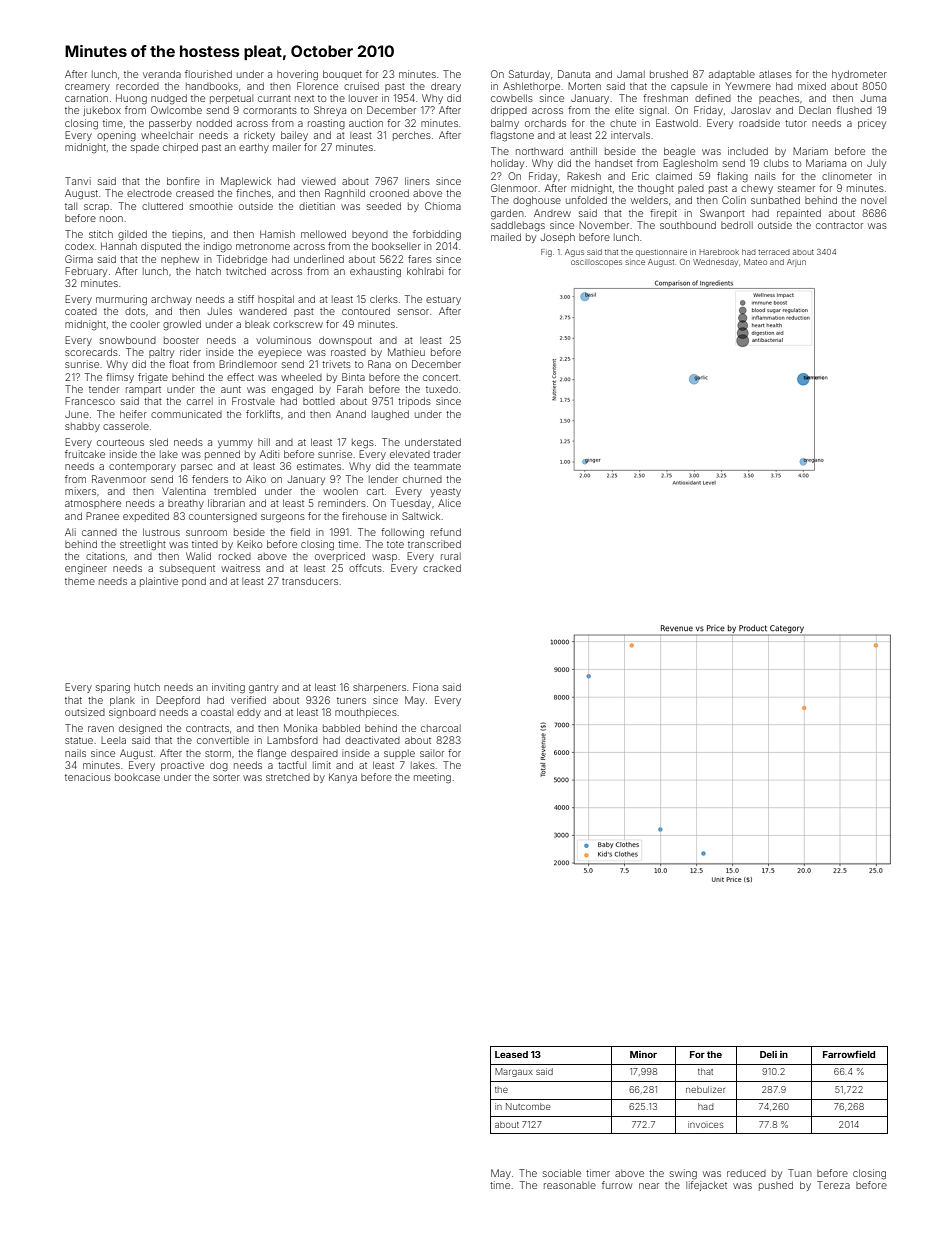 Image resolution: width=952 pixels, height=1233 pixels. What do you see at coordinates (283, 518) in the screenshot?
I see `surgeons` at bounding box center [283, 518].
